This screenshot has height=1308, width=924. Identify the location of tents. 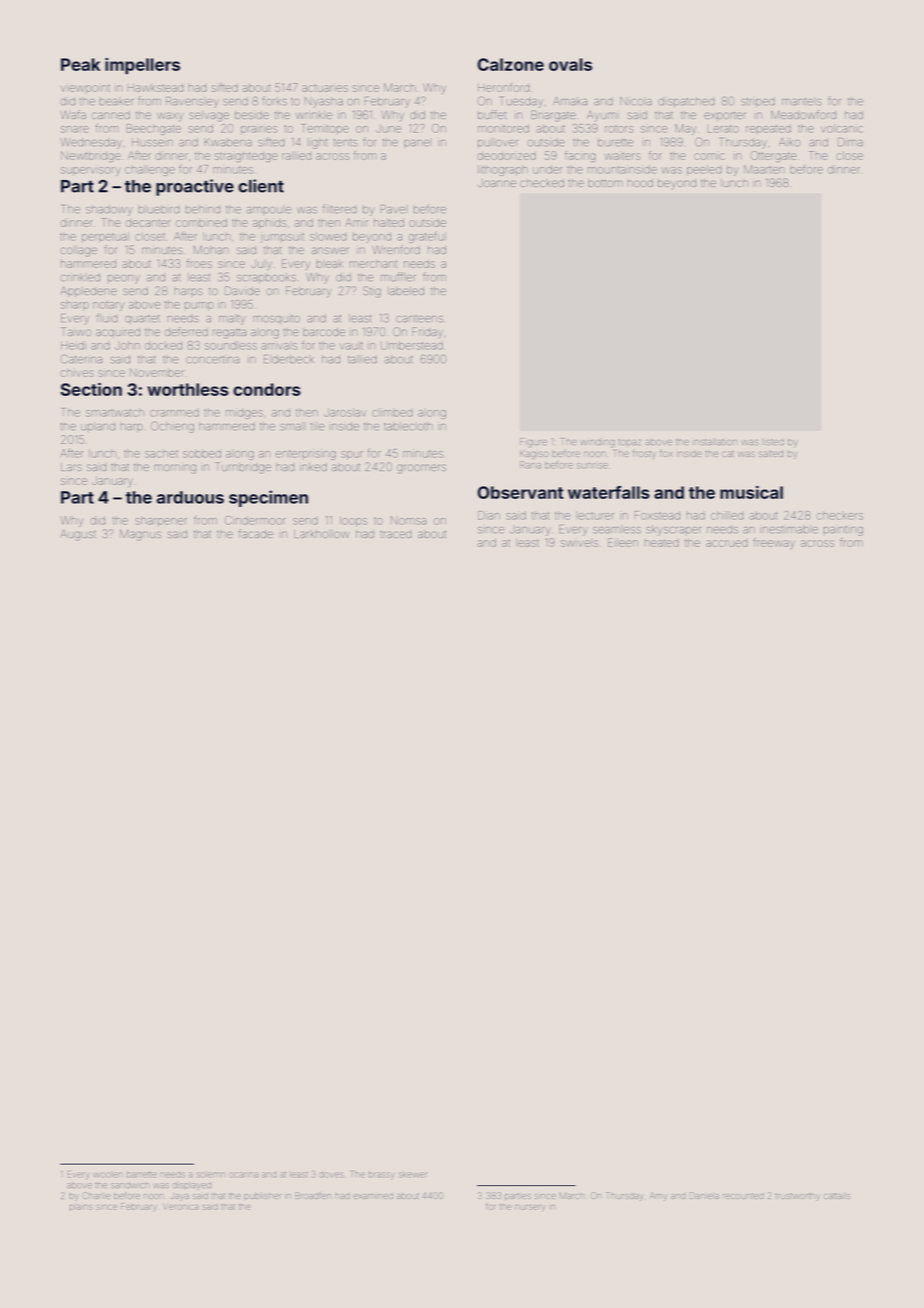
(345, 142).
